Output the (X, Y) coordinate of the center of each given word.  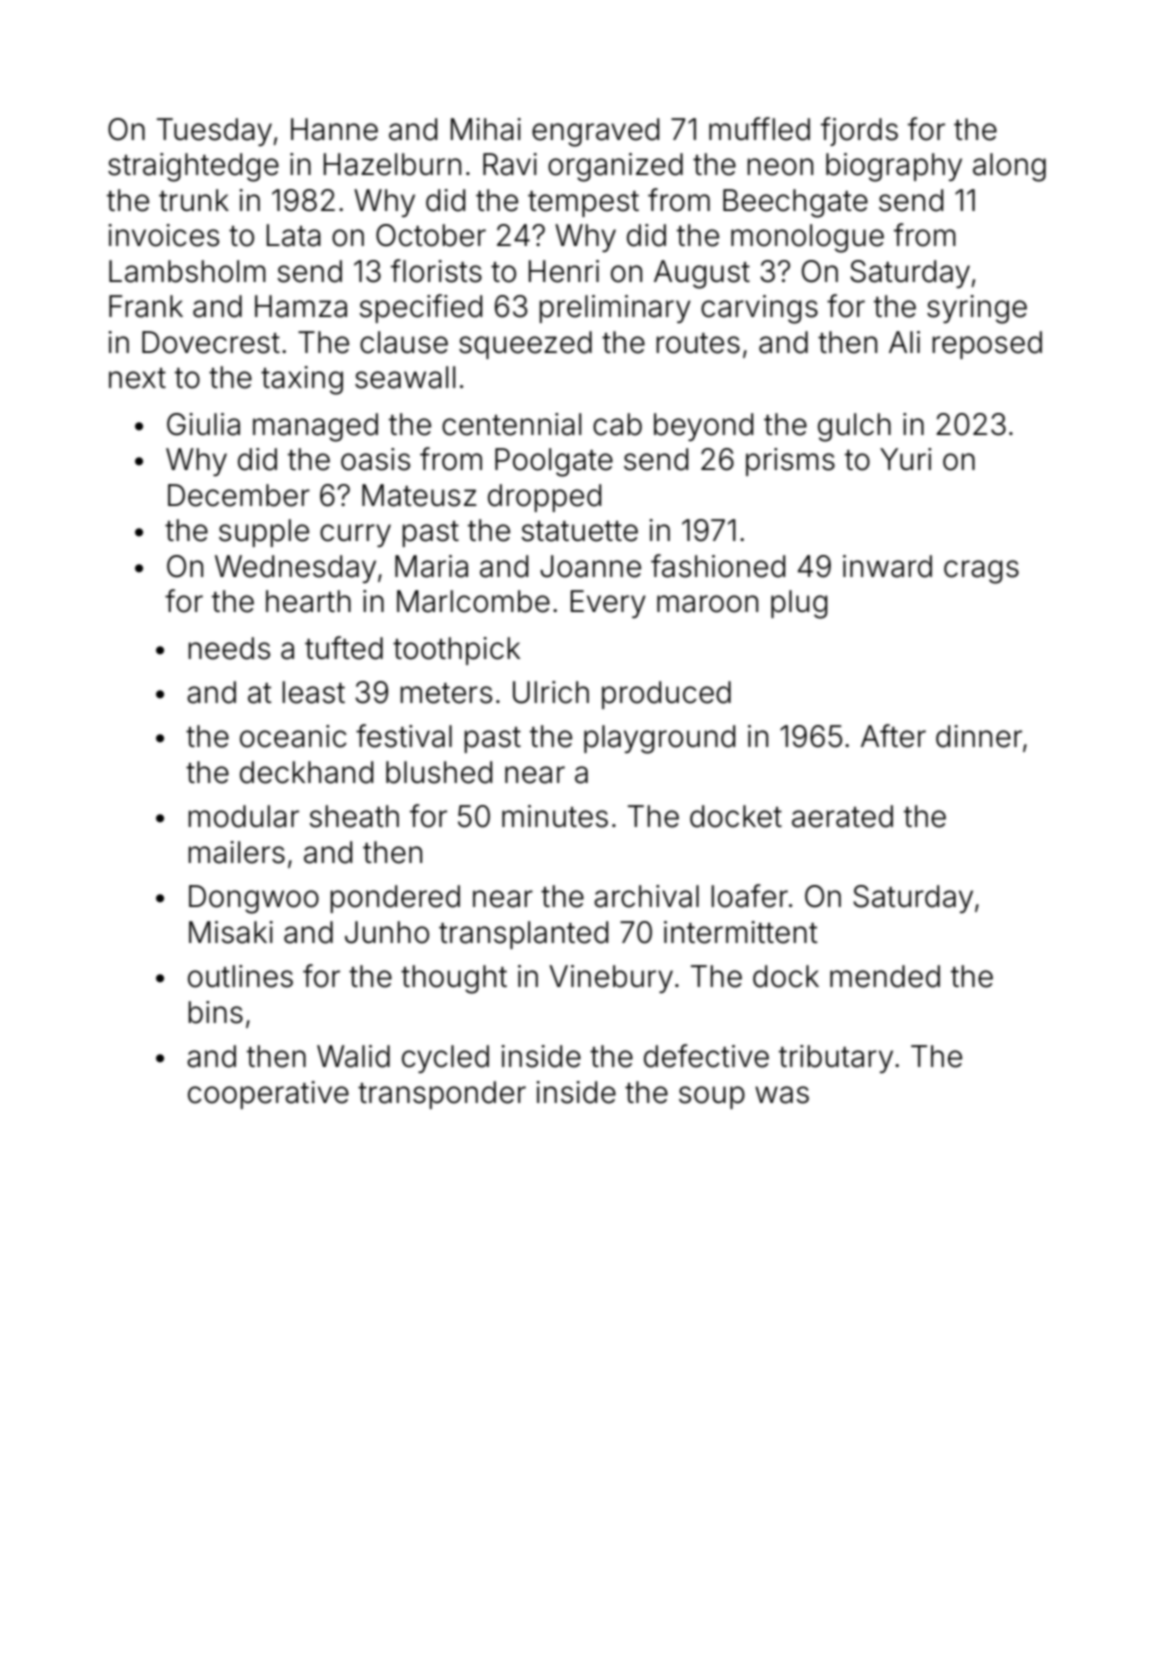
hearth (308, 601)
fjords (859, 131)
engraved (595, 132)
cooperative (268, 1095)
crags (981, 572)
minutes (555, 816)
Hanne (334, 129)
